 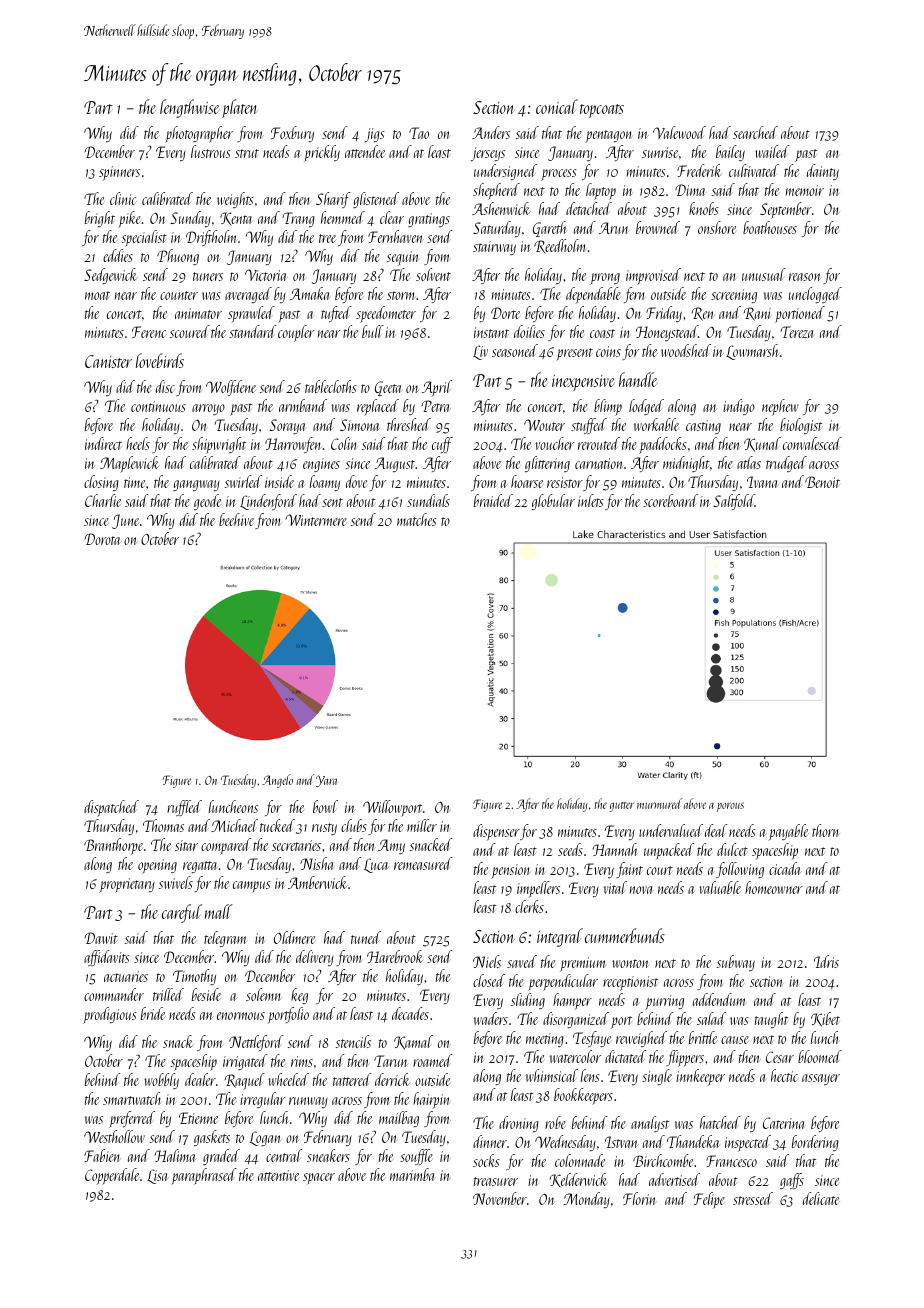 I want to click on preferred, so click(x=132, y=1119).
